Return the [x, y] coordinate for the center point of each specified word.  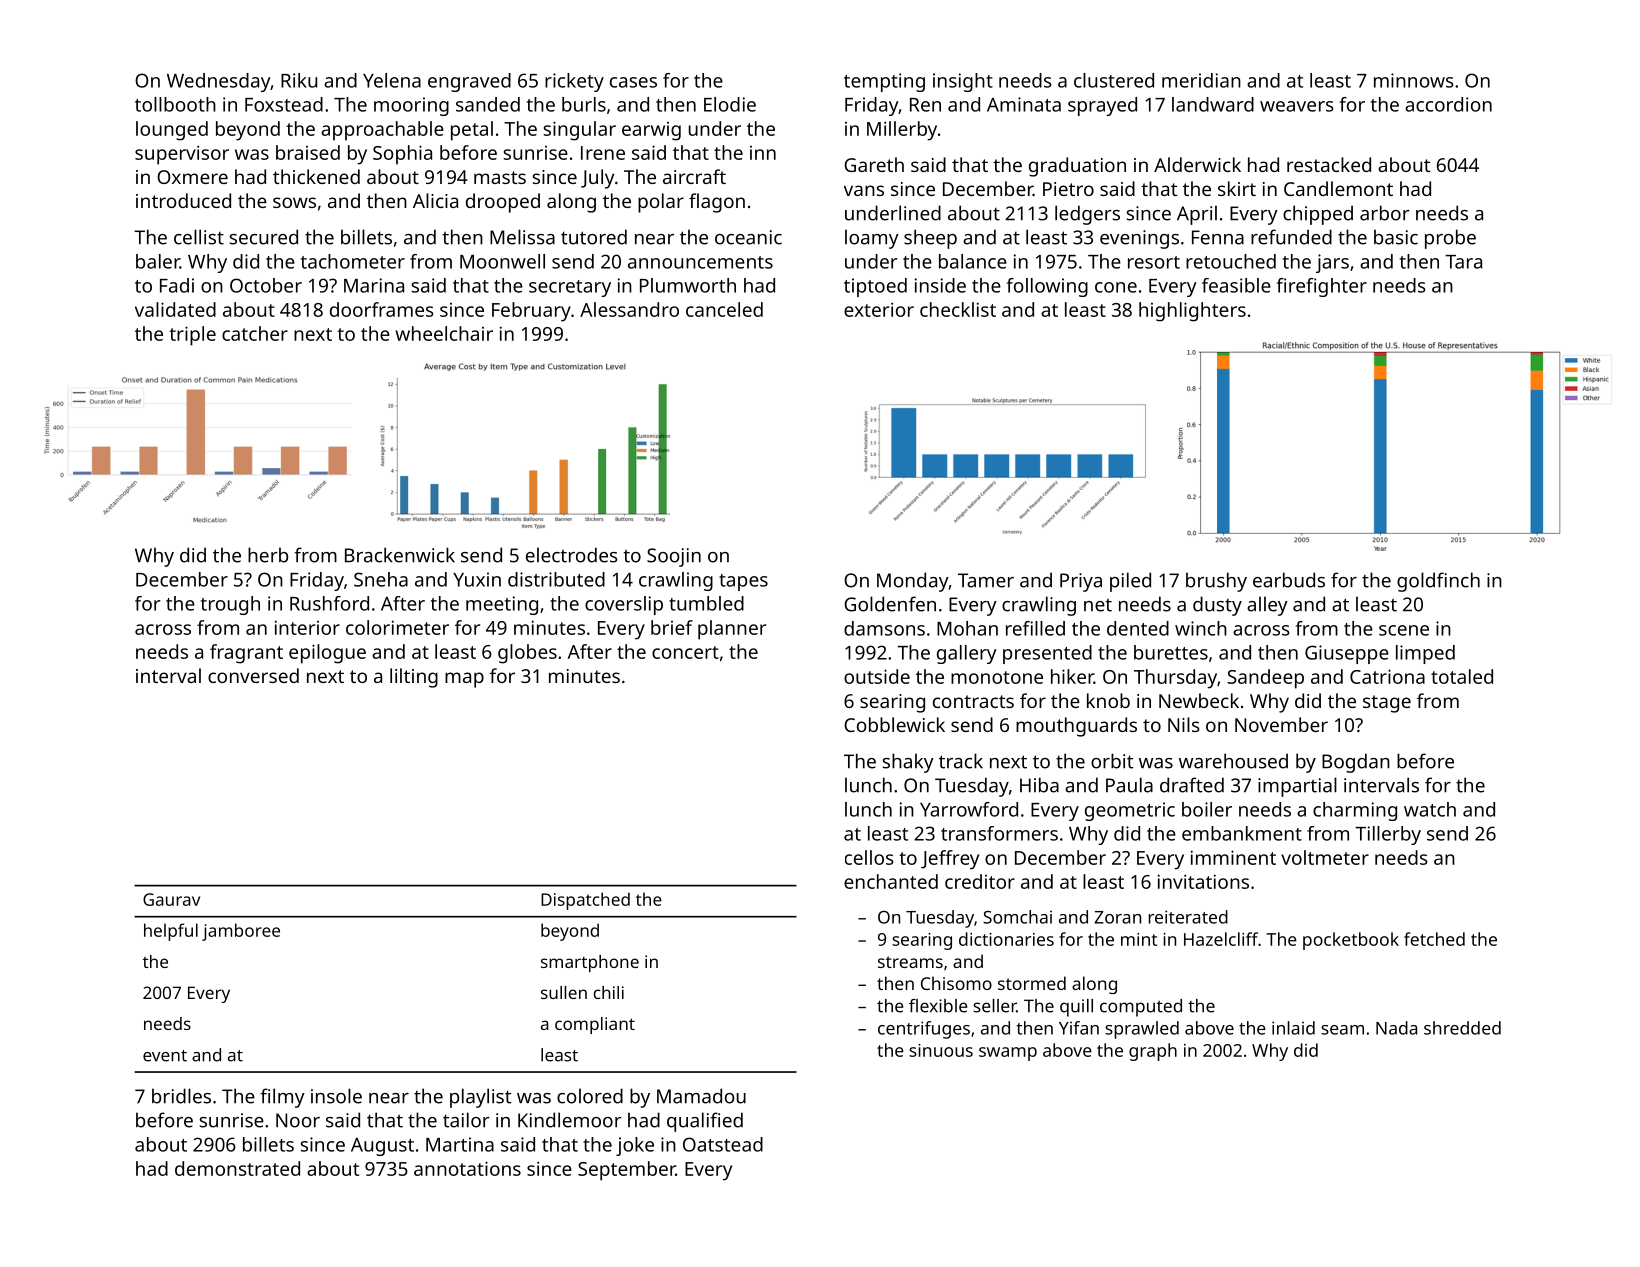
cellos [869, 857]
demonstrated [237, 1168]
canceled [724, 309]
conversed [253, 675]
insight [963, 82]
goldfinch [1438, 582]
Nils [1184, 724]
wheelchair [444, 333]
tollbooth [175, 104]
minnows [1414, 80]
